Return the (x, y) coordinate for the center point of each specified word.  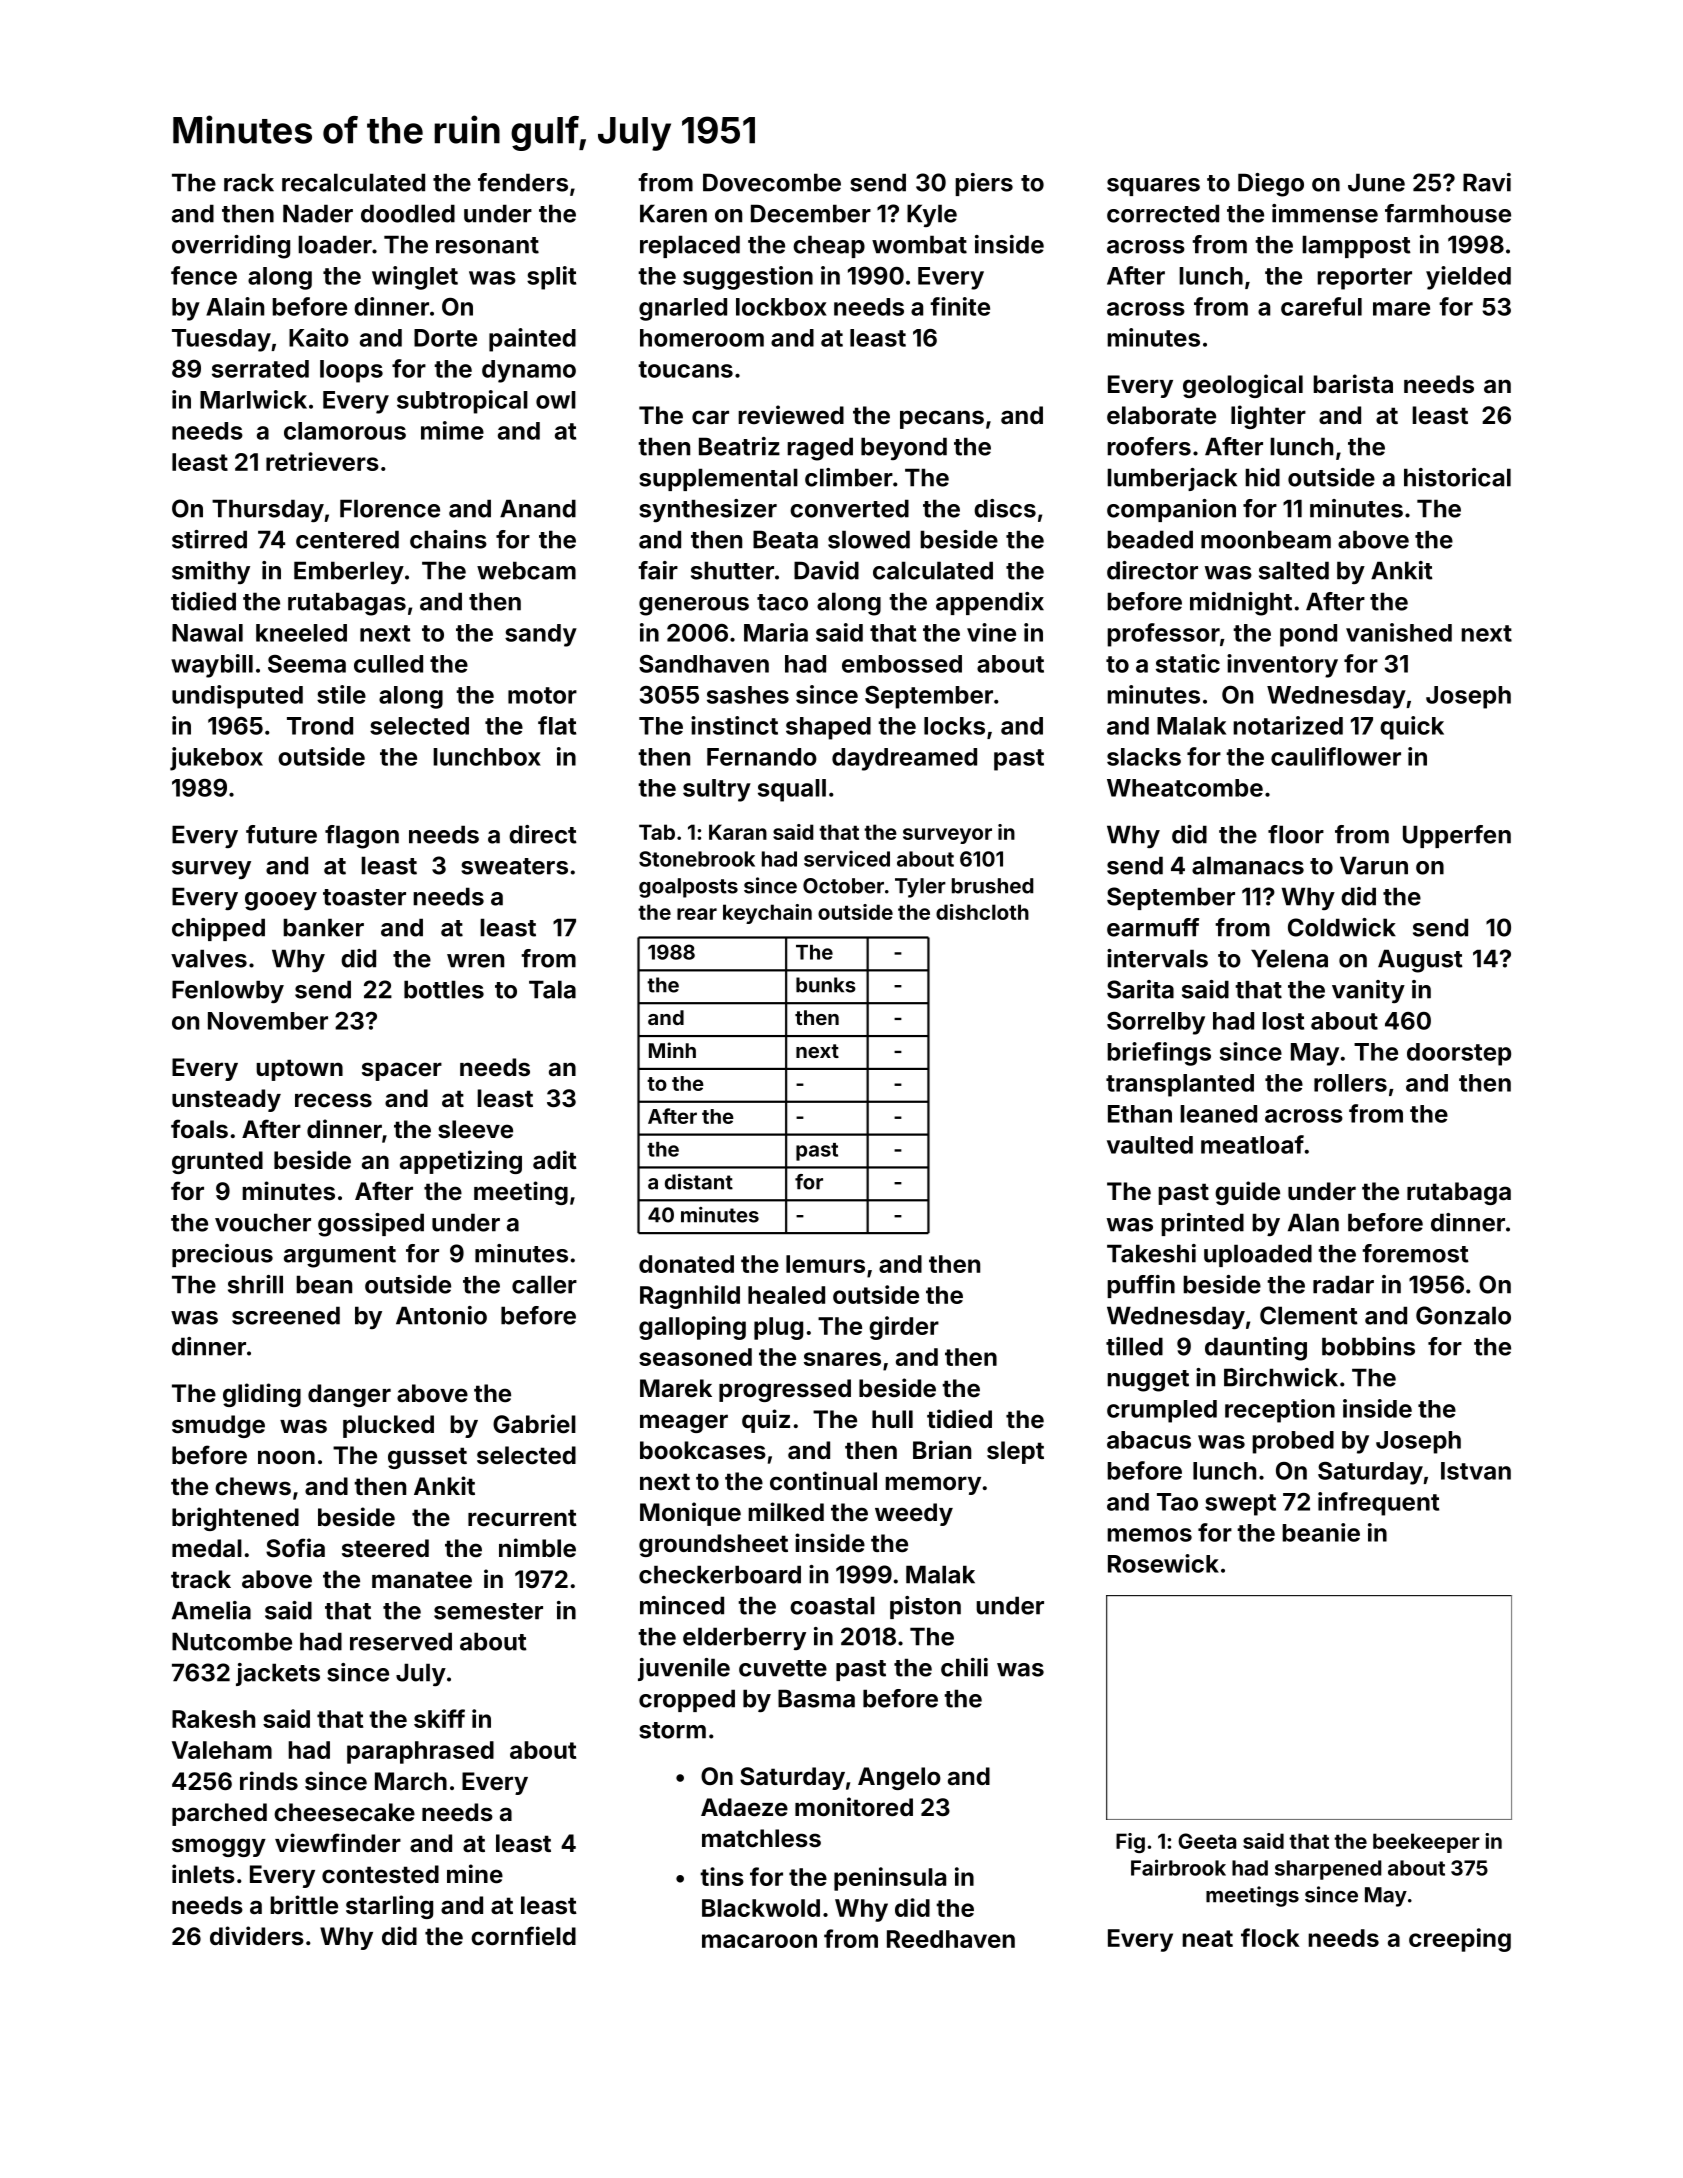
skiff (439, 1718)
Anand (538, 508)
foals (199, 1129)
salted (1294, 570)
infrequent (1378, 1504)
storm (672, 1730)
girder (904, 1328)
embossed (902, 664)
